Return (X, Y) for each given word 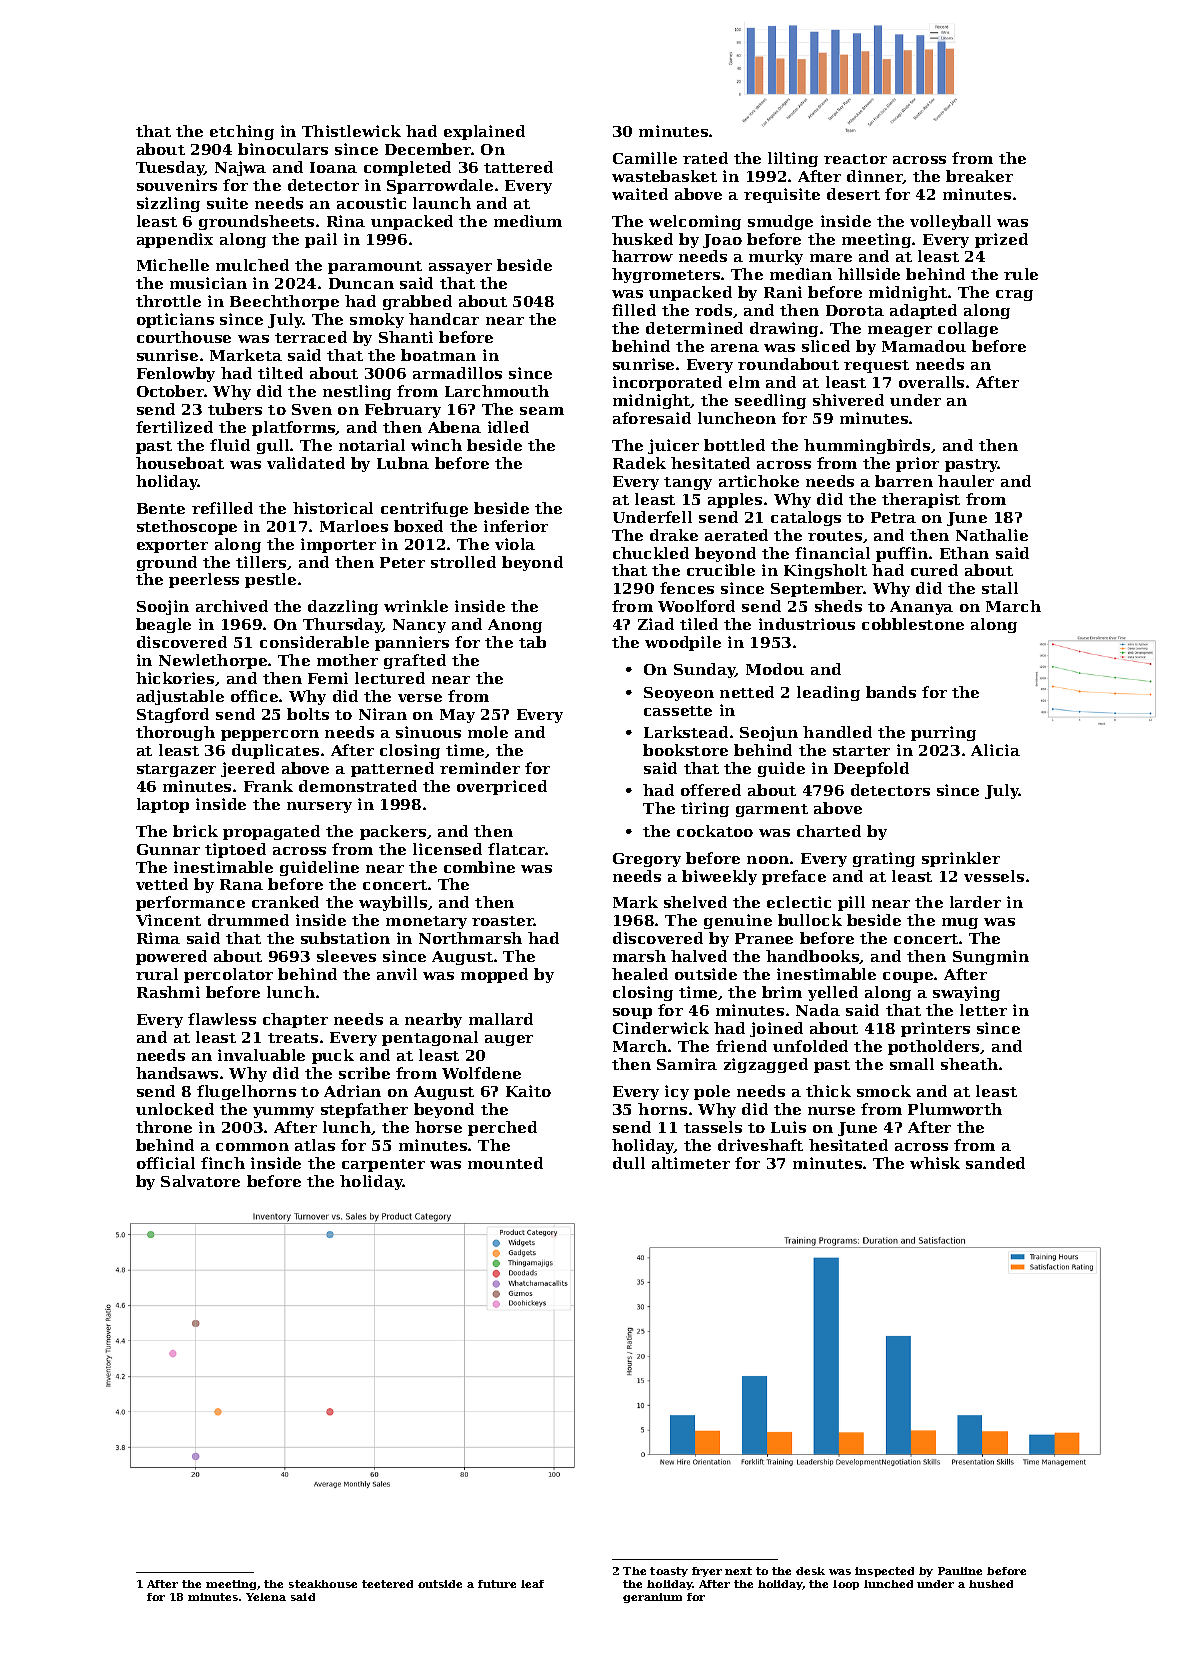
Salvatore (200, 1181)
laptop (163, 805)
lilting (793, 159)
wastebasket (664, 176)
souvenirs (177, 185)
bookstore (685, 750)
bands (891, 692)
